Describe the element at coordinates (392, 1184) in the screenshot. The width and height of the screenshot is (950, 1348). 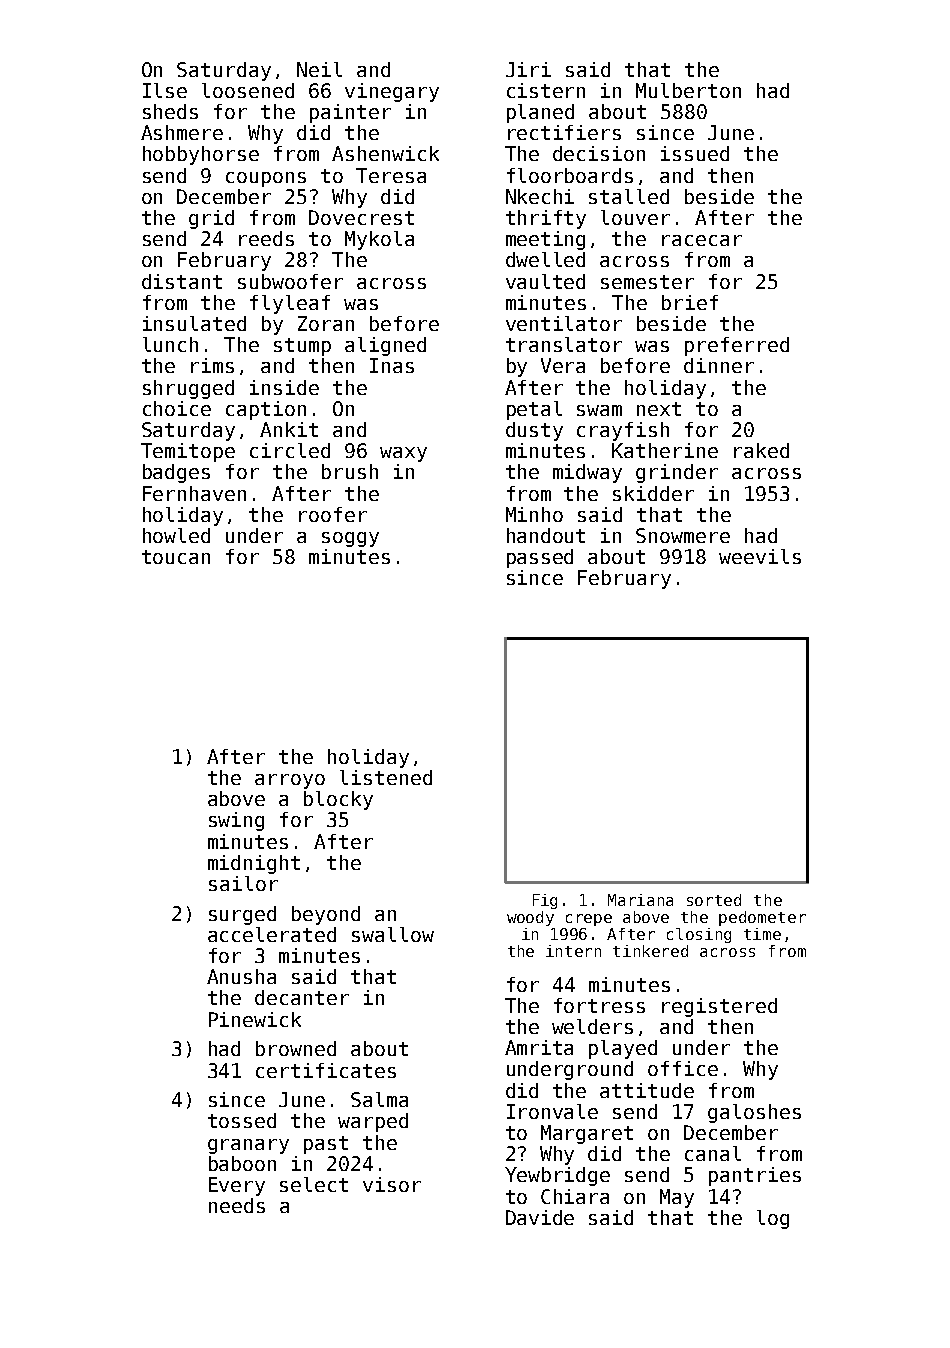
I see `visor` at that location.
